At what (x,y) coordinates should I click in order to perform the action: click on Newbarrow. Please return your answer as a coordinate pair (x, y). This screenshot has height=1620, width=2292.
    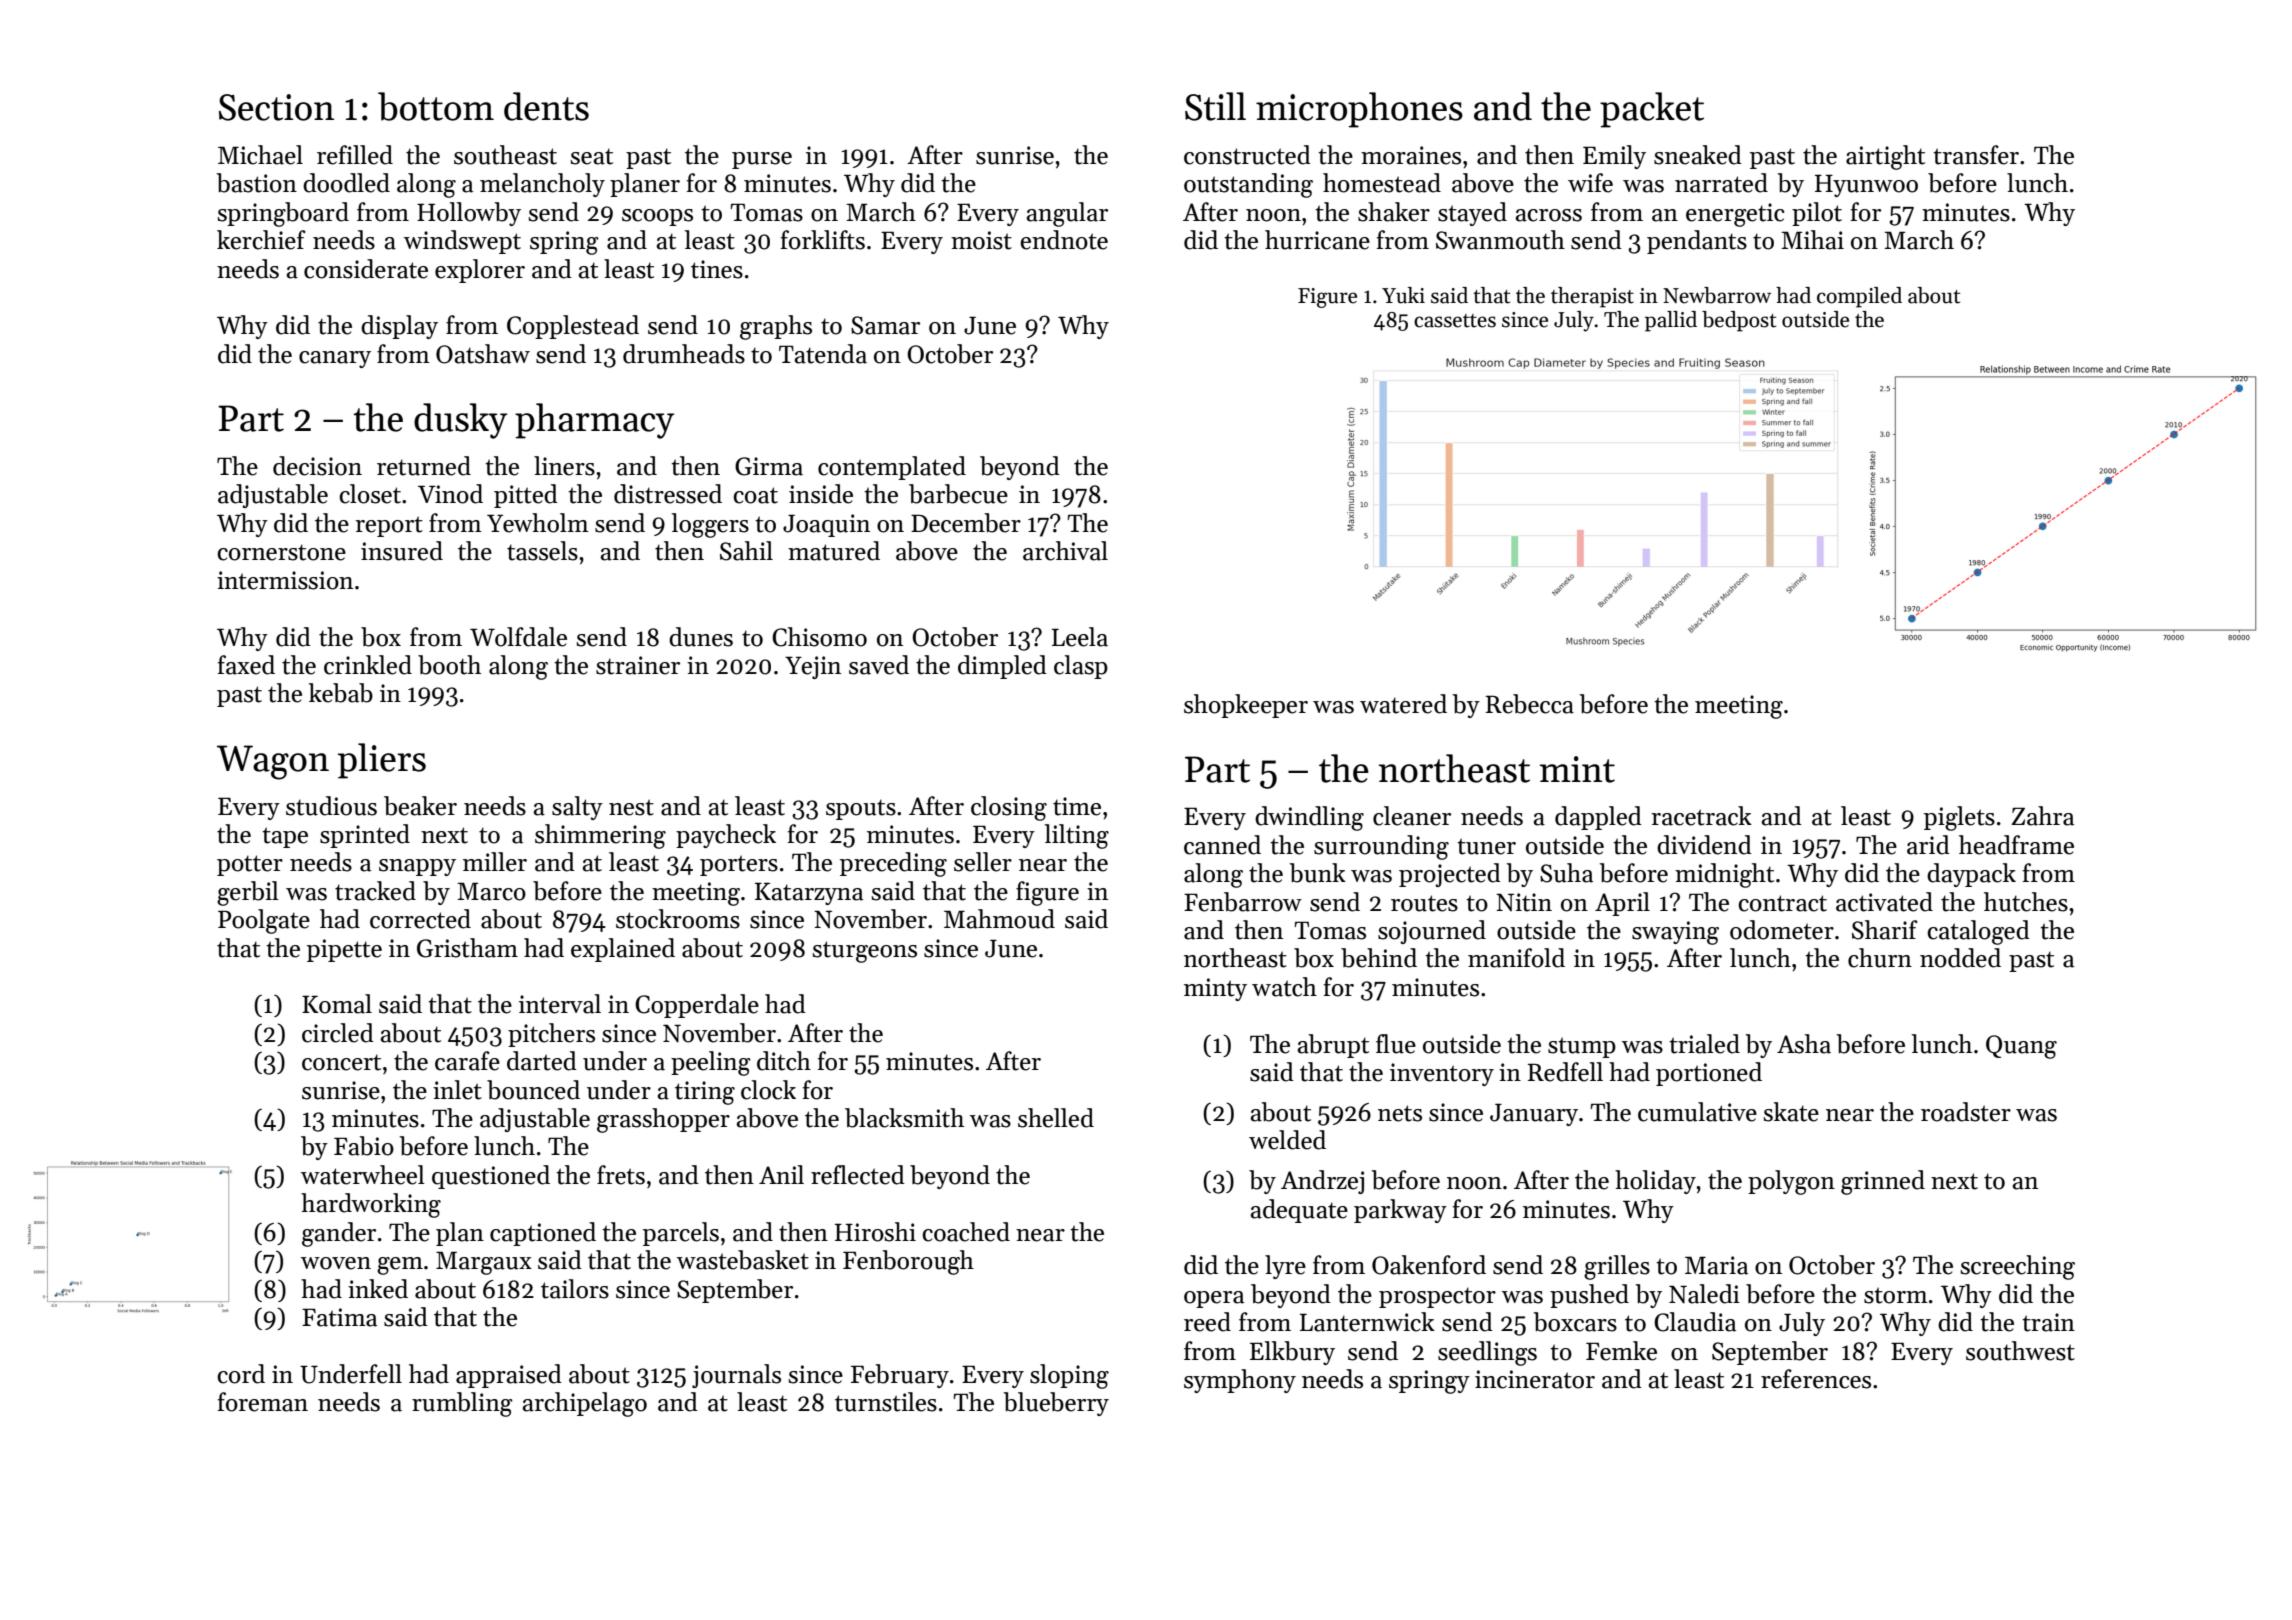
    Looking at the image, I should click on (1717, 295).
